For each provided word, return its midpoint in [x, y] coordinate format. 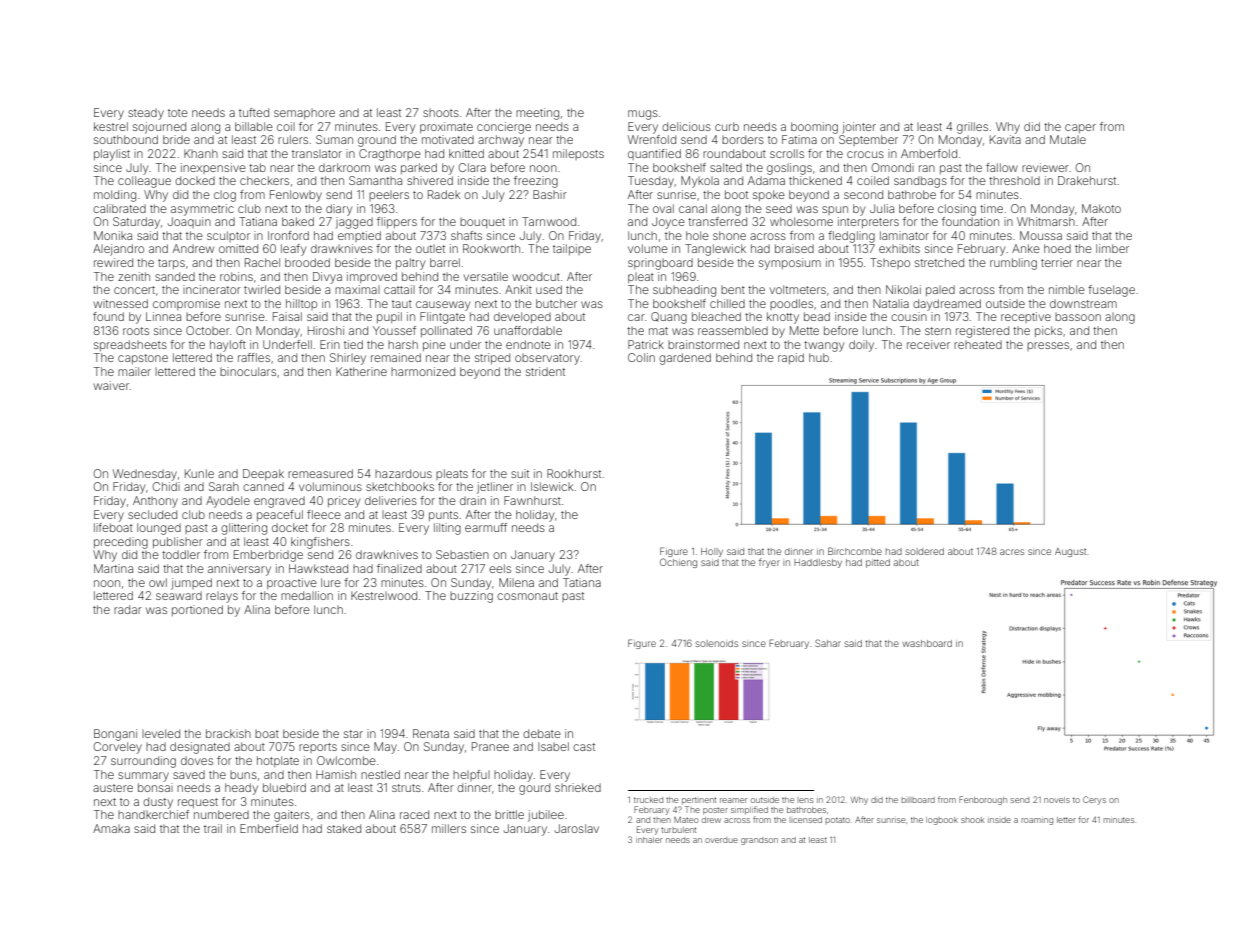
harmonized [423, 371]
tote [178, 113]
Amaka [111, 828]
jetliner [495, 488]
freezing [536, 182]
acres [1012, 552]
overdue [721, 840]
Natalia [891, 303]
